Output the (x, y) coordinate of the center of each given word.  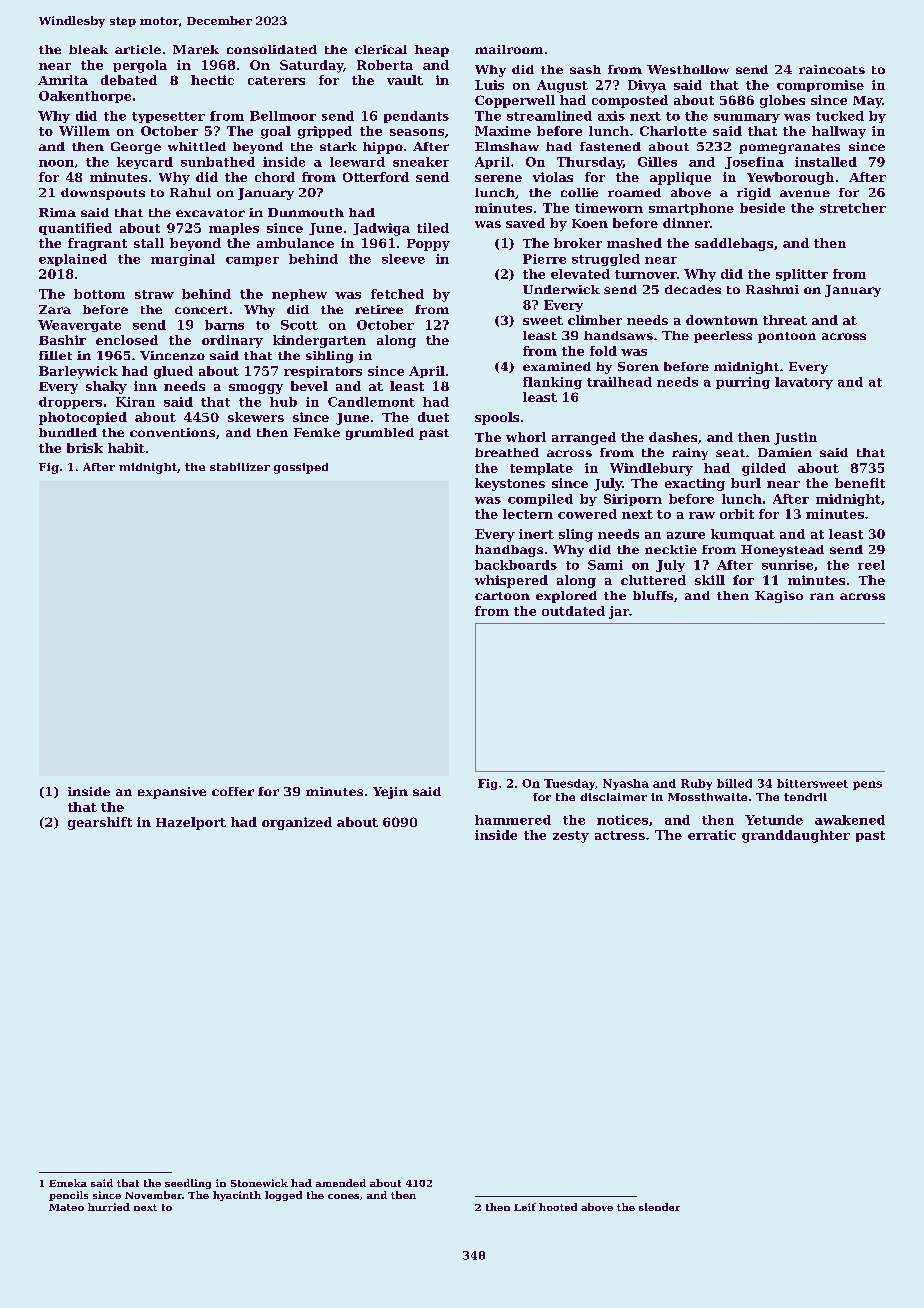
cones (343, 1196)
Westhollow (688, 69)
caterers (276, 80)
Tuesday (569, 784)
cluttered (653, 580)
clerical (381, 49)
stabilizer (240, 467)
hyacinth (237, 1196)
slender (659, 1207)
